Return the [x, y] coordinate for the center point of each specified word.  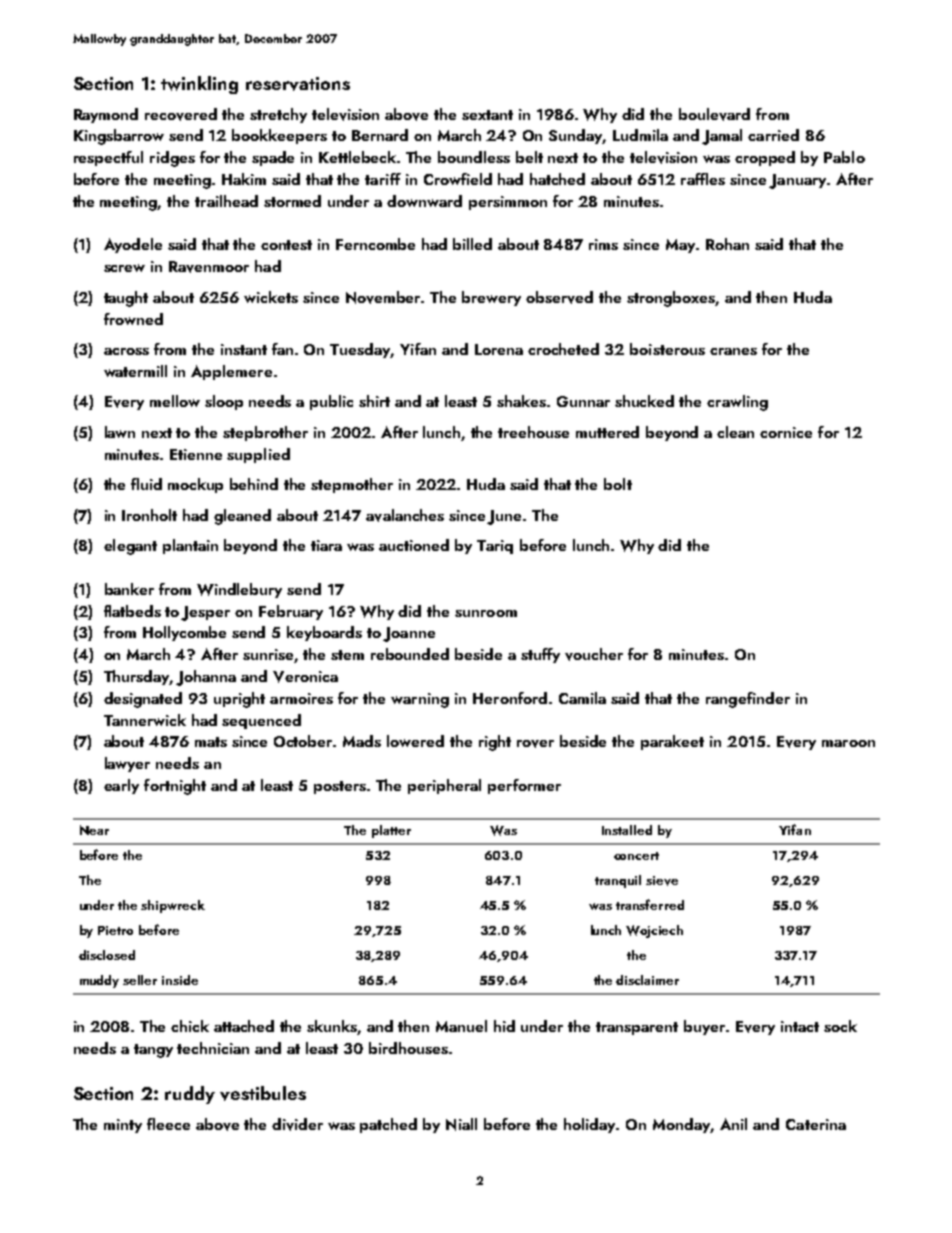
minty [123, 1126]
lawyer [127, 764]
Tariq [495, 547]
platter [391, 831]
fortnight [175, 787]
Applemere [231, 372]
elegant [130, 547]
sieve [662, 881]
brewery [491, 298]
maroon [848, 743]
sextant [487, 115]
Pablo [844, 157]
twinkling [199, 85]
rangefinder [748, 700]
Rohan [727, 244]
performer [524, 786]
